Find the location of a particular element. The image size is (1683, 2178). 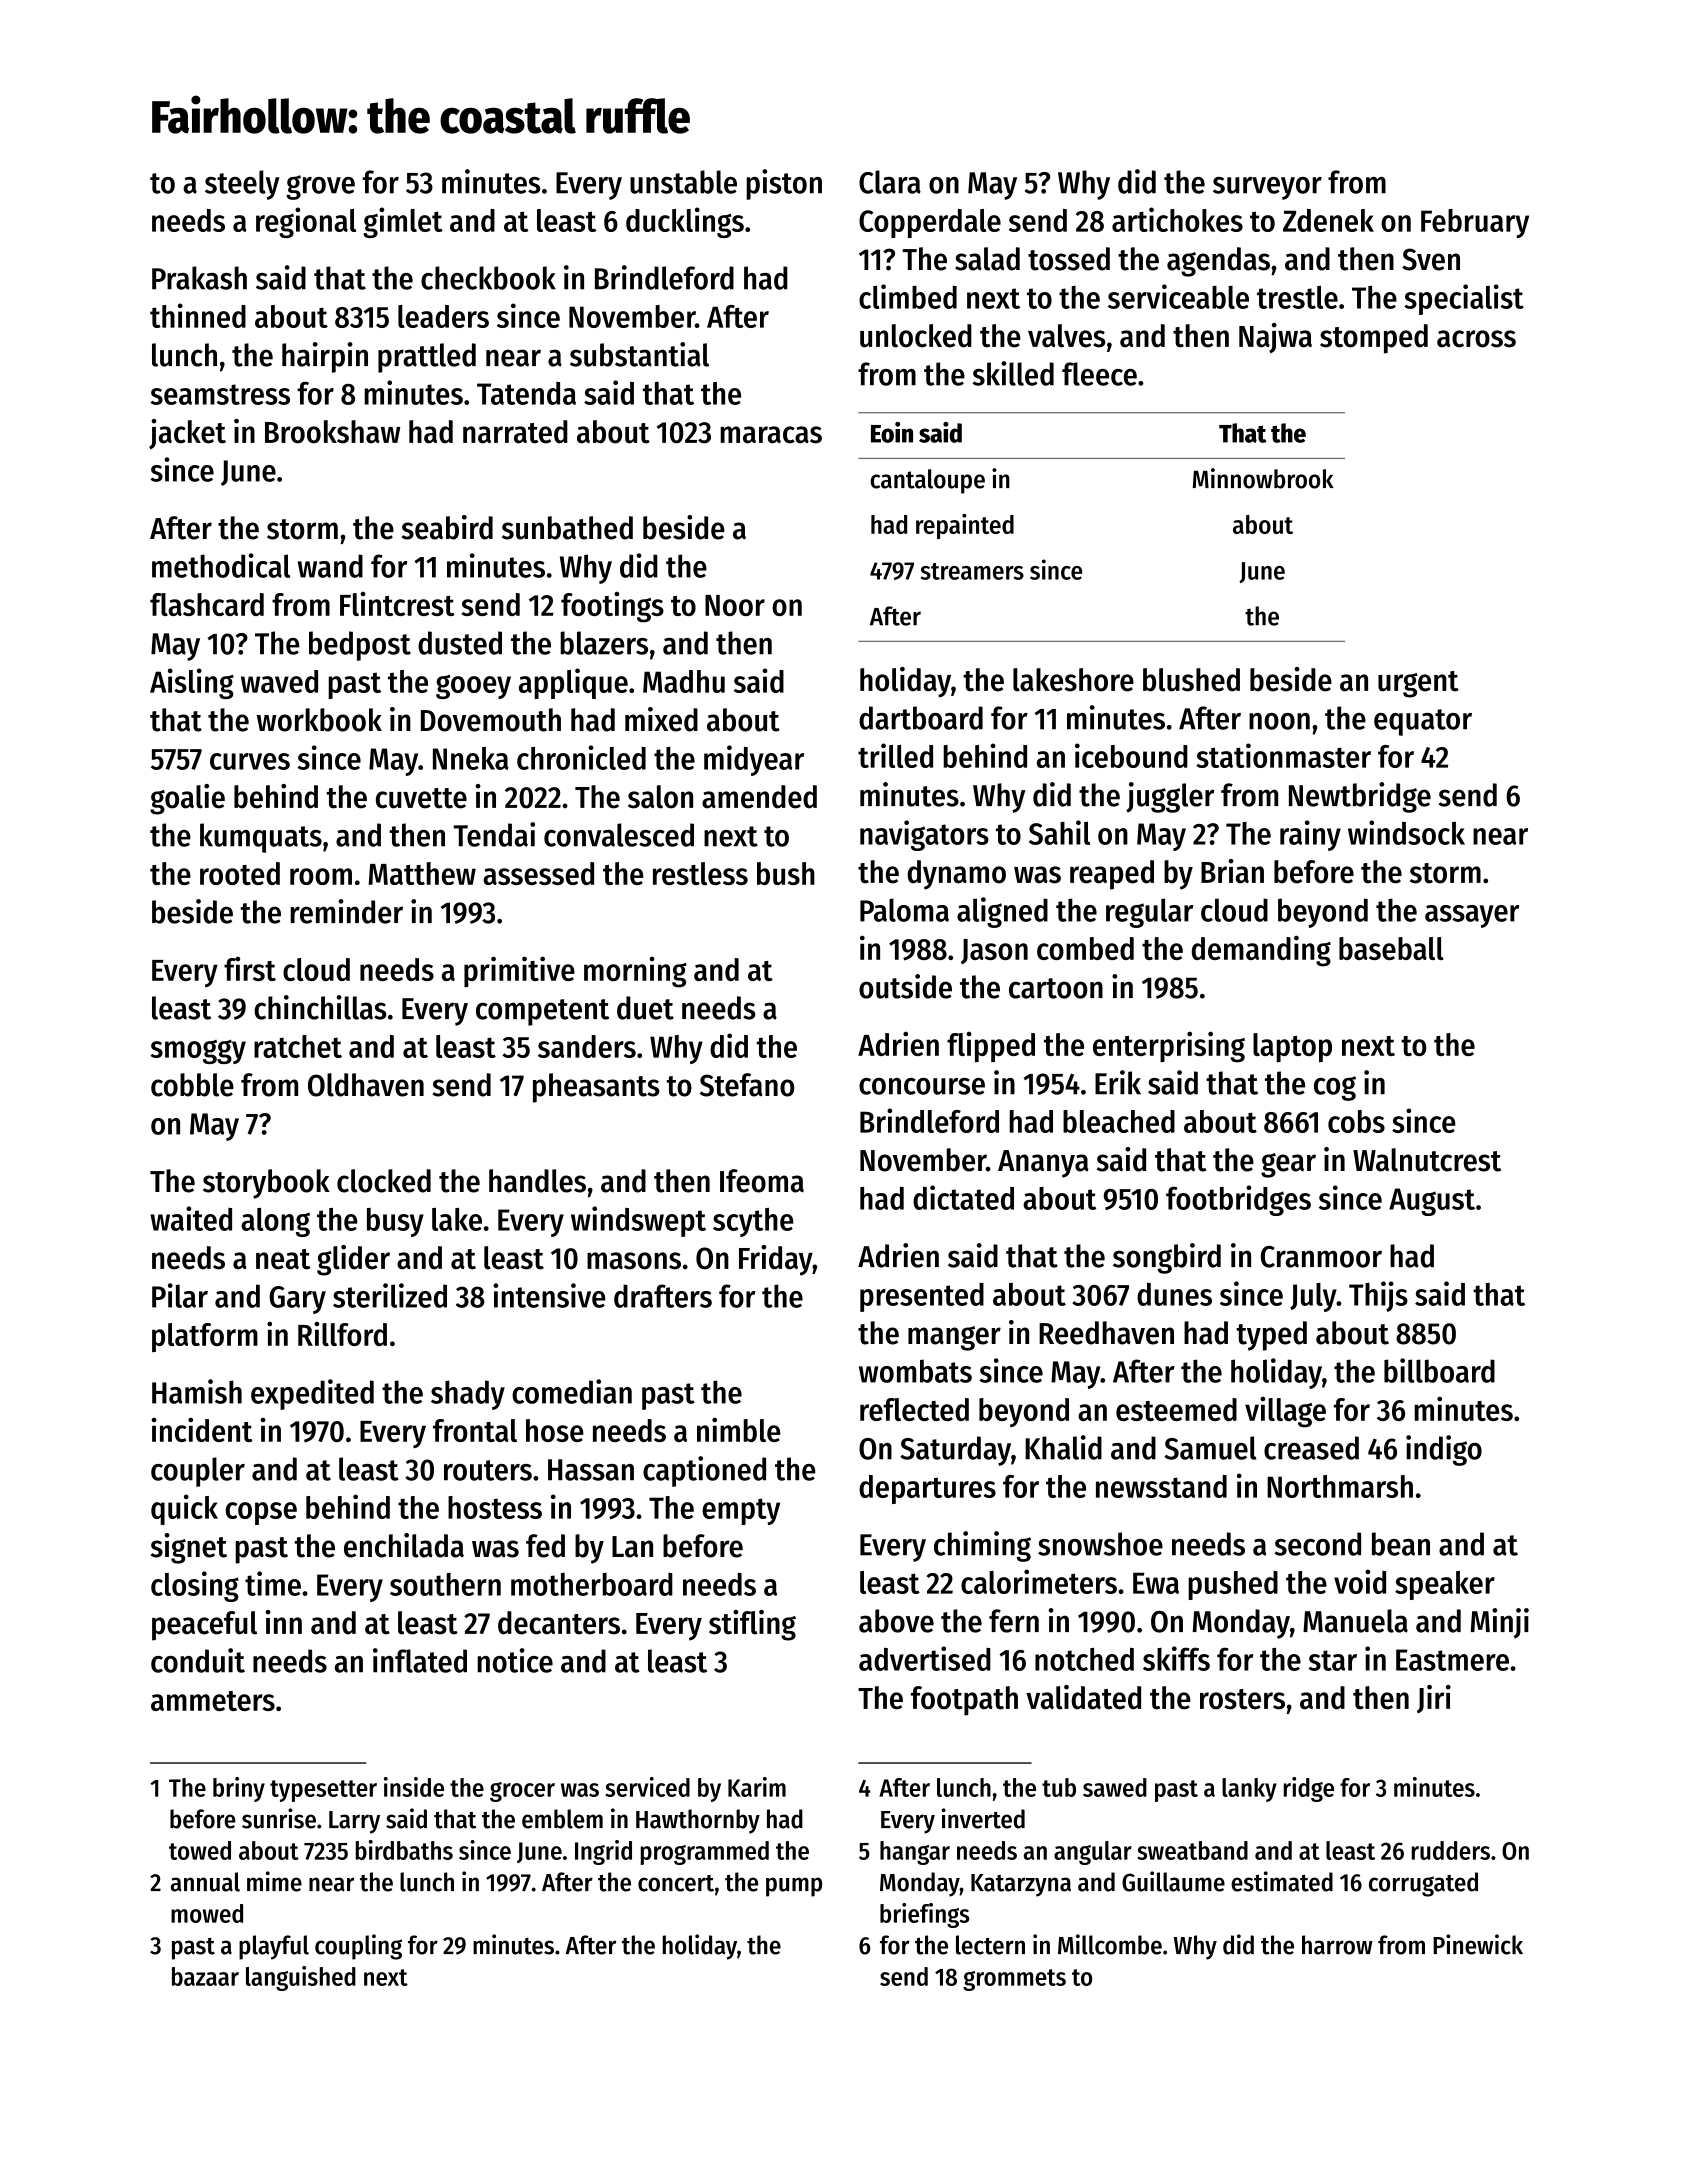

grove is located at coordinates (320, 187).
